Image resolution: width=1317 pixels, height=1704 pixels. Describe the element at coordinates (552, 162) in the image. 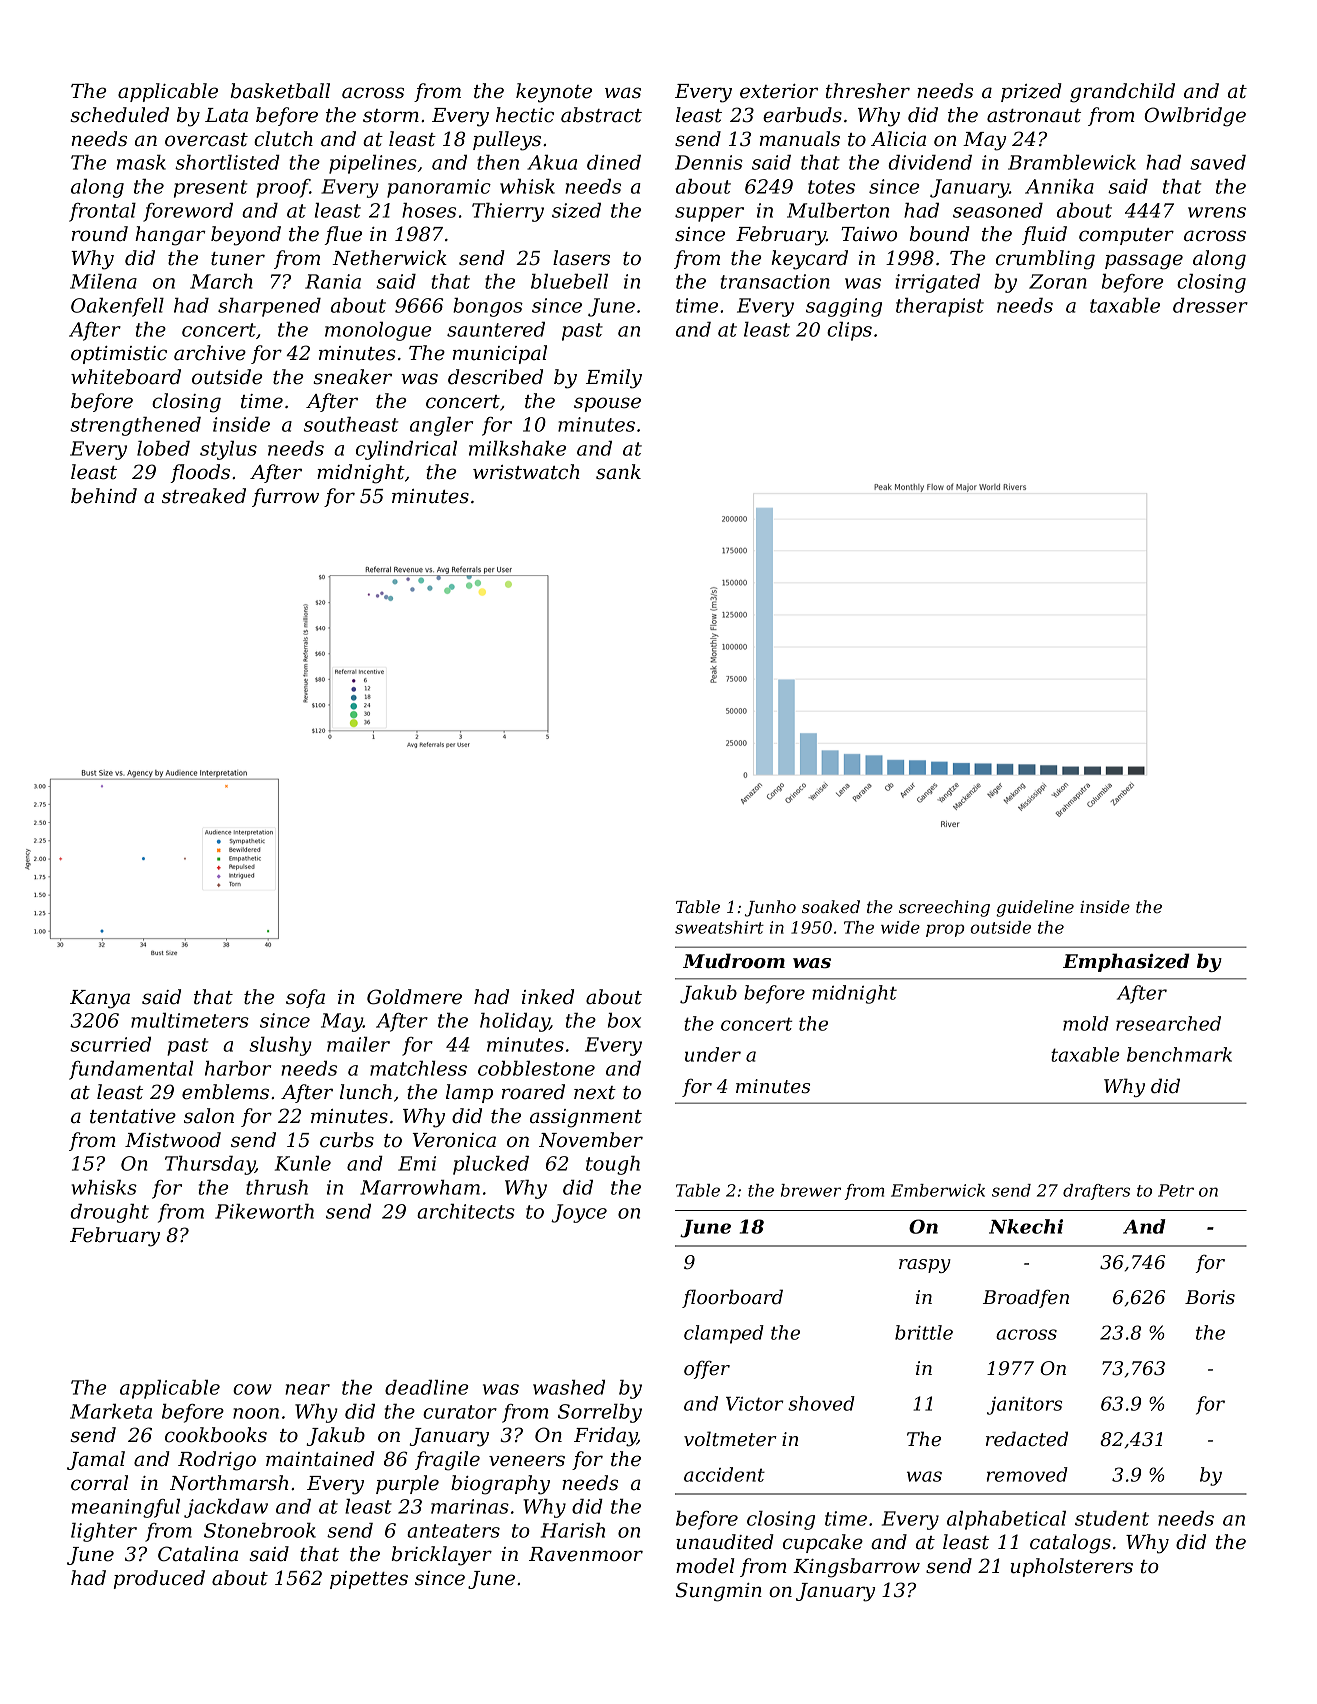

I see `Akua` at that location.
